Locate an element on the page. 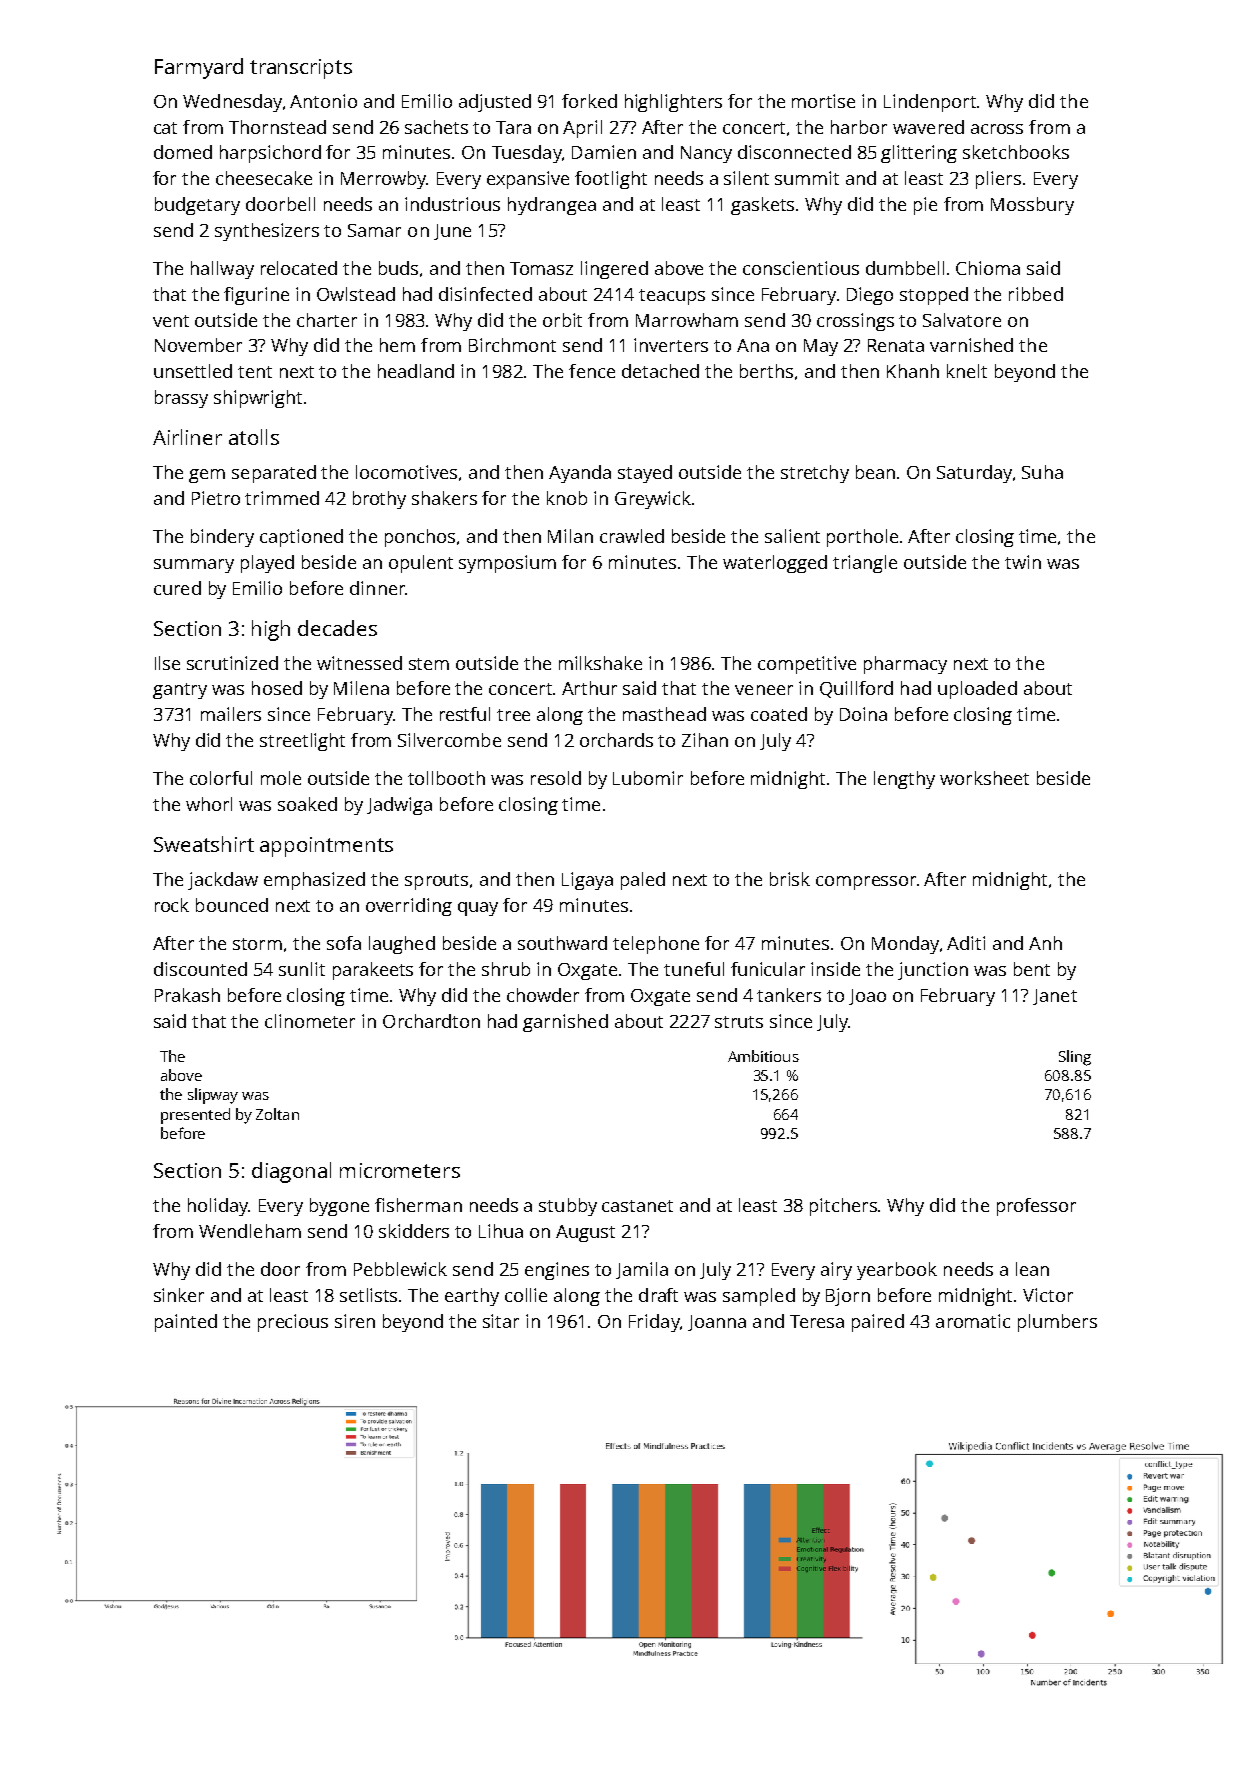  Aditi is located at coordinates (966, 943).
